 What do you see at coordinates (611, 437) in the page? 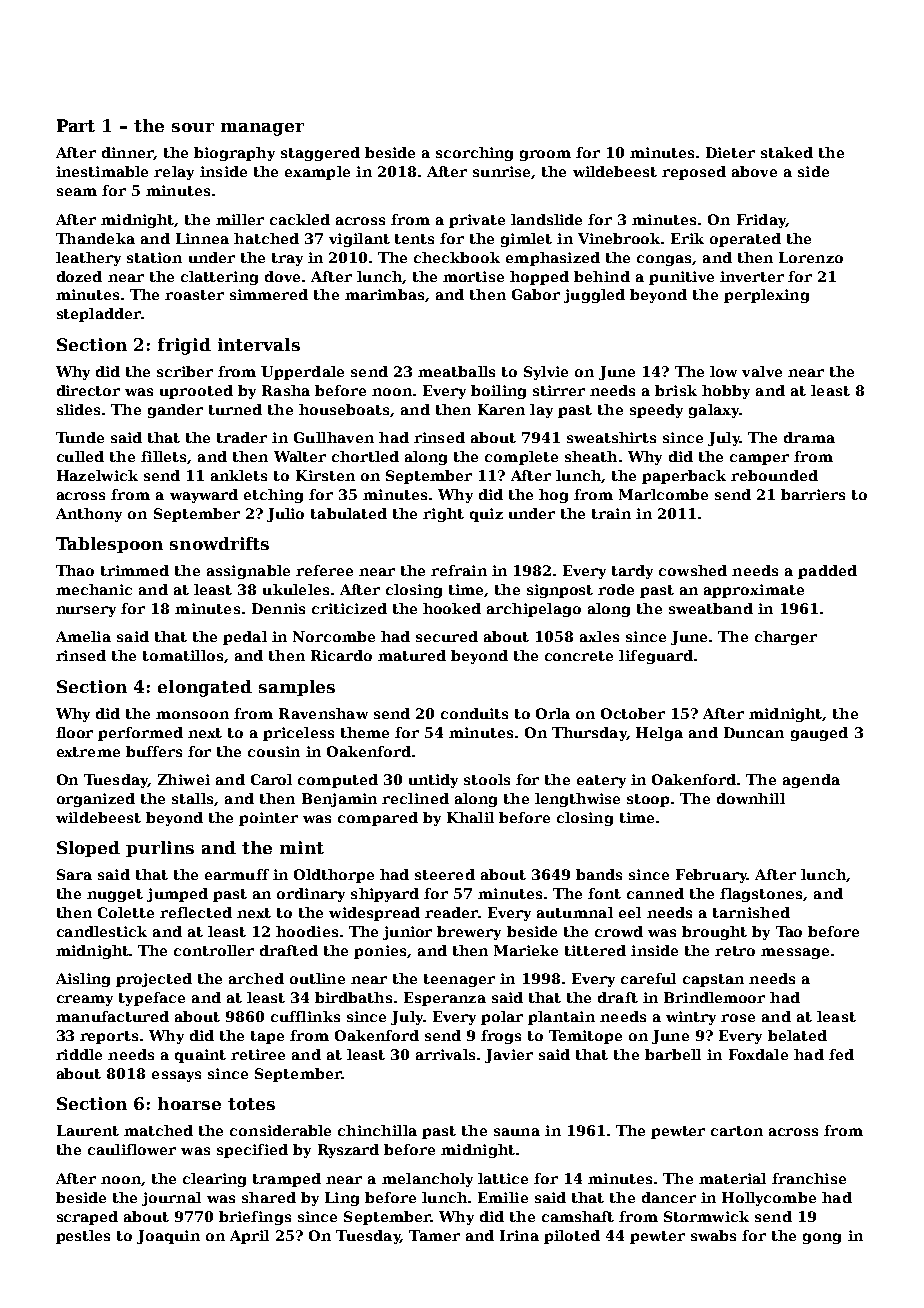
I see `sweatshirts` at bounding box center [611, 437].
